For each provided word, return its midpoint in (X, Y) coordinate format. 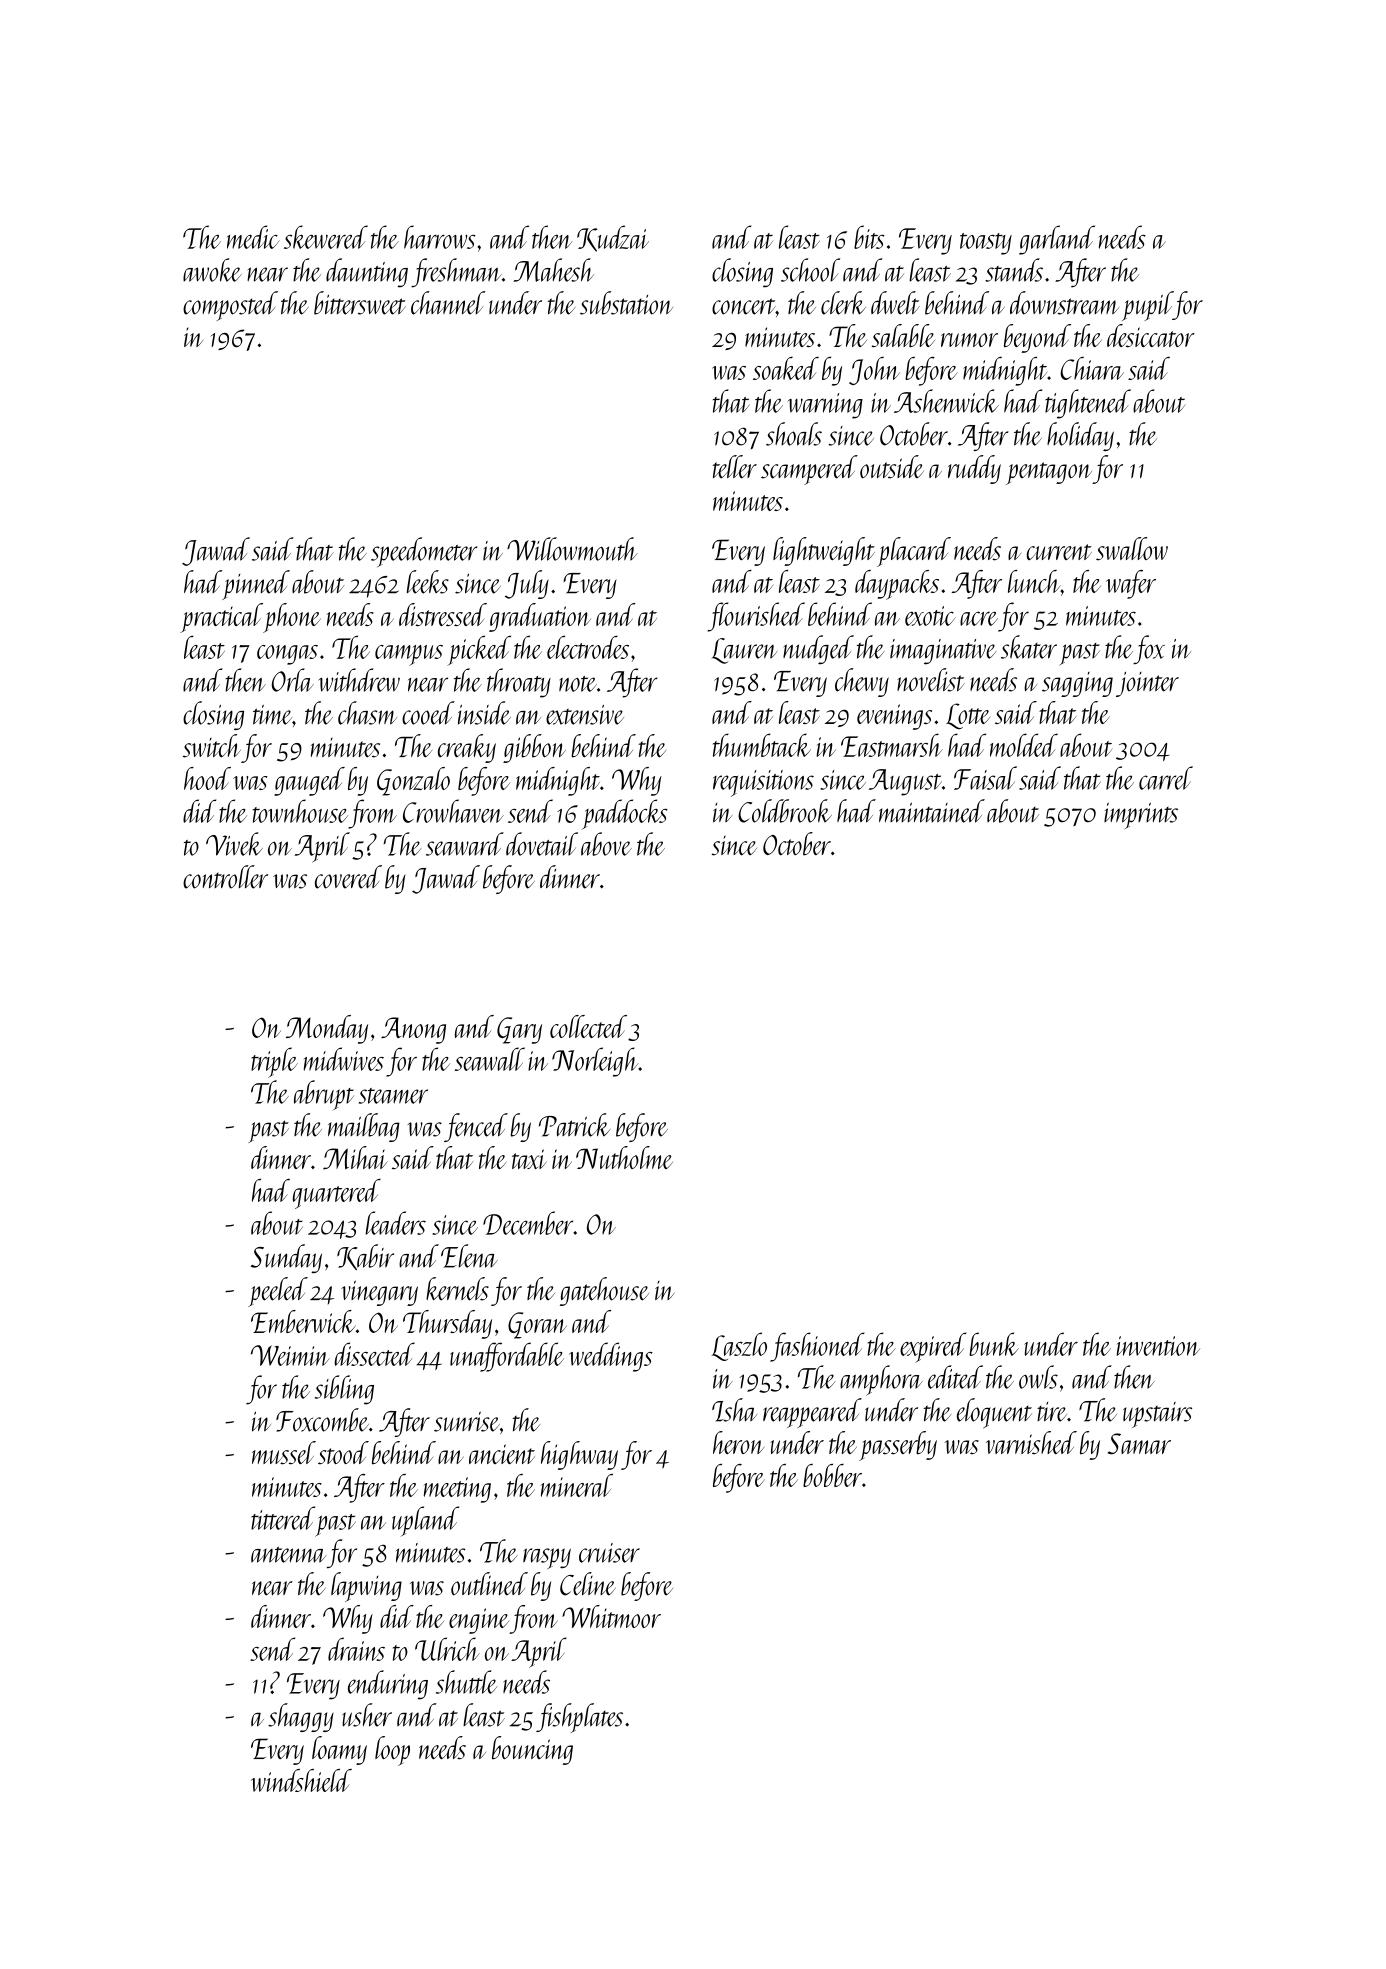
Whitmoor (611, 1616)
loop (392, 1751)
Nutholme (624, 1157)
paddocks (625, 814)
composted (230, 306)
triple (274, 1062)
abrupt (324, 1095)
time (272, 715)
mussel (284, 1453)
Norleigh (595, 1062)
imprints (1141, 816)
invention (1158, 1346)
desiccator (1151, 335)
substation (626, 303)
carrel (1166, 778)
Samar (1139, 1444)
